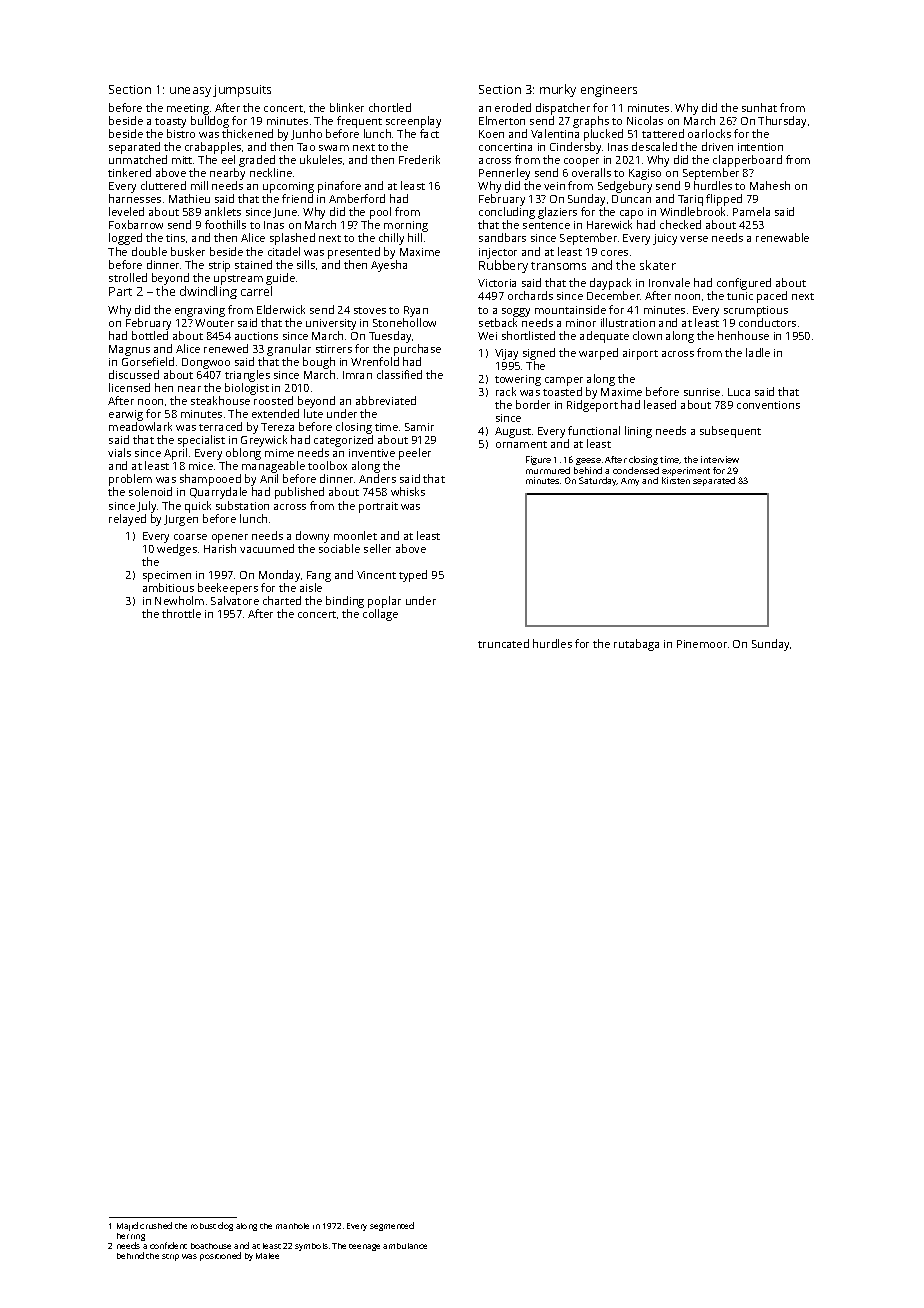  I want to click on discussed, so click(134, 374).
